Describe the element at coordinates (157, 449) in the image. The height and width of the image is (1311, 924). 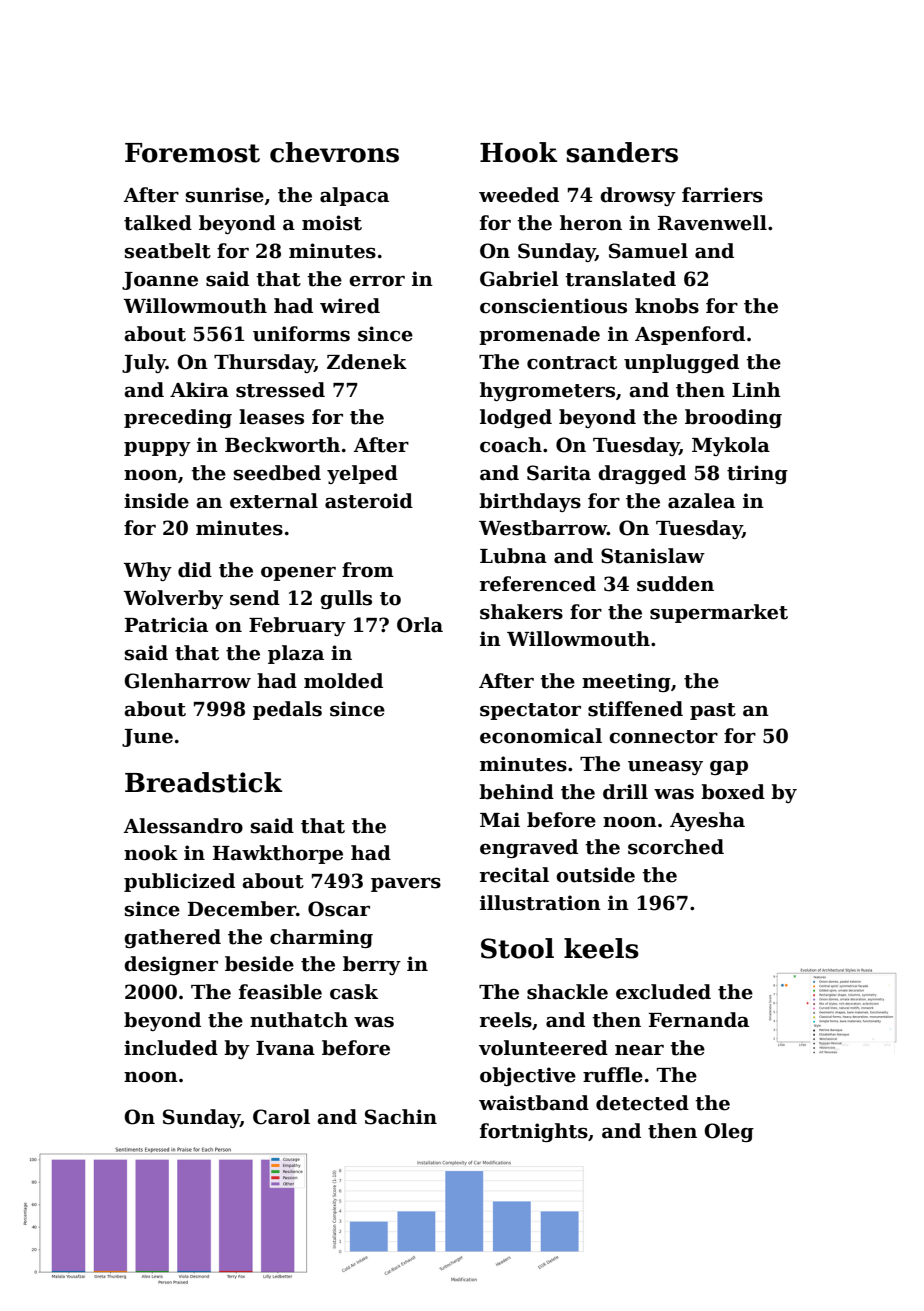
I see `puppy` at that location.
